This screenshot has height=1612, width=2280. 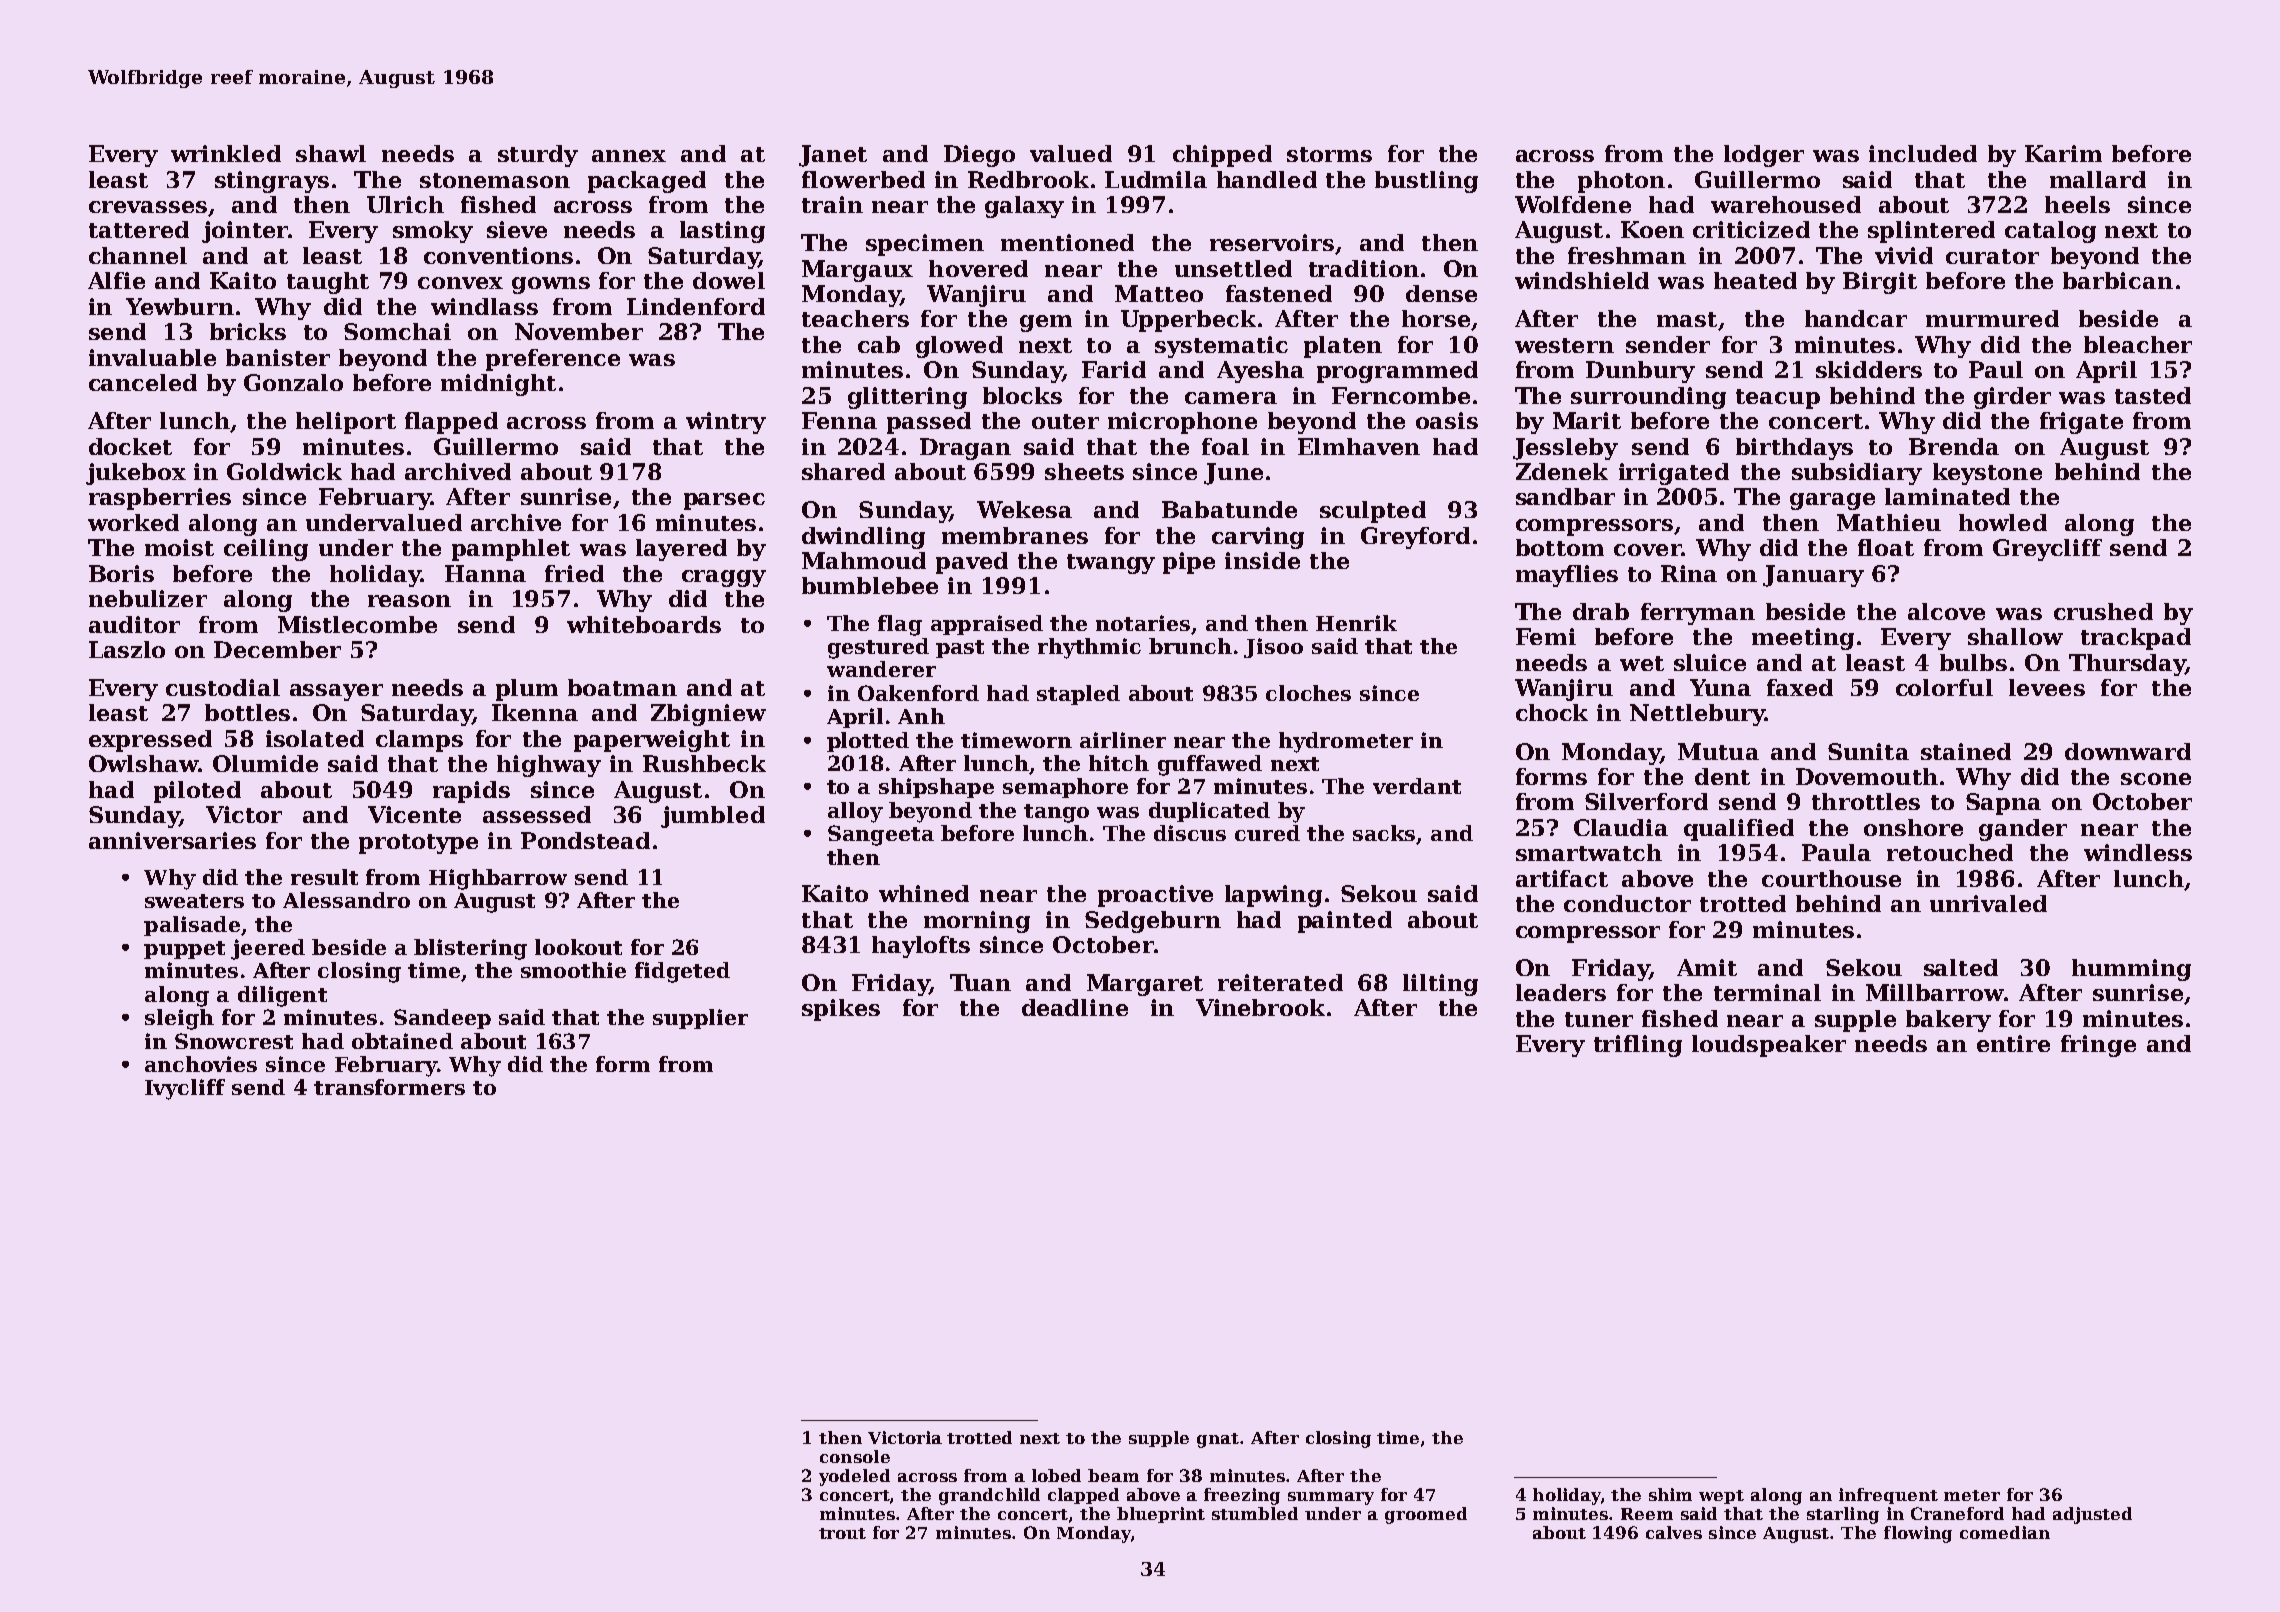 I want to click on cloches, so click(x=1308, y=693).
